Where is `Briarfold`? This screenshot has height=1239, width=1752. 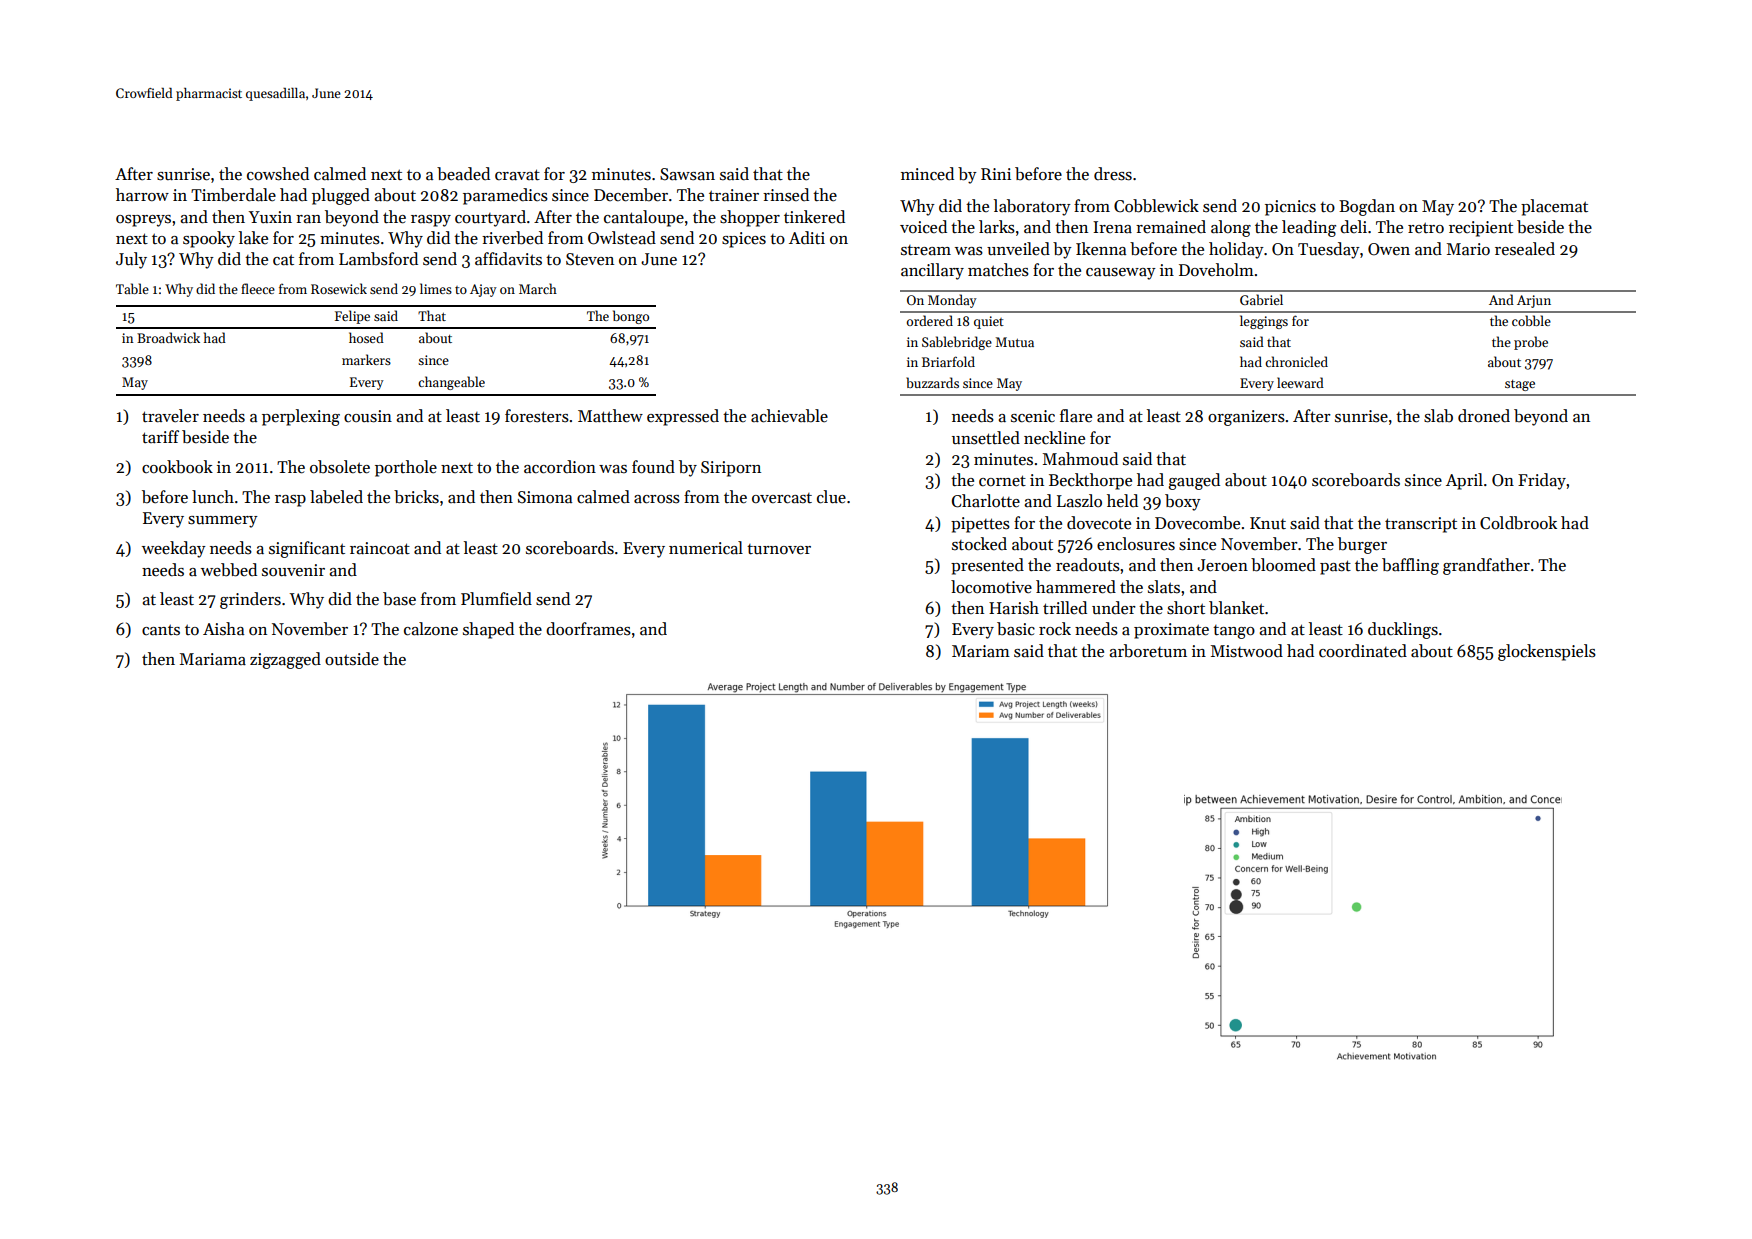 Briarfold is located at coordinates (948, 361).
